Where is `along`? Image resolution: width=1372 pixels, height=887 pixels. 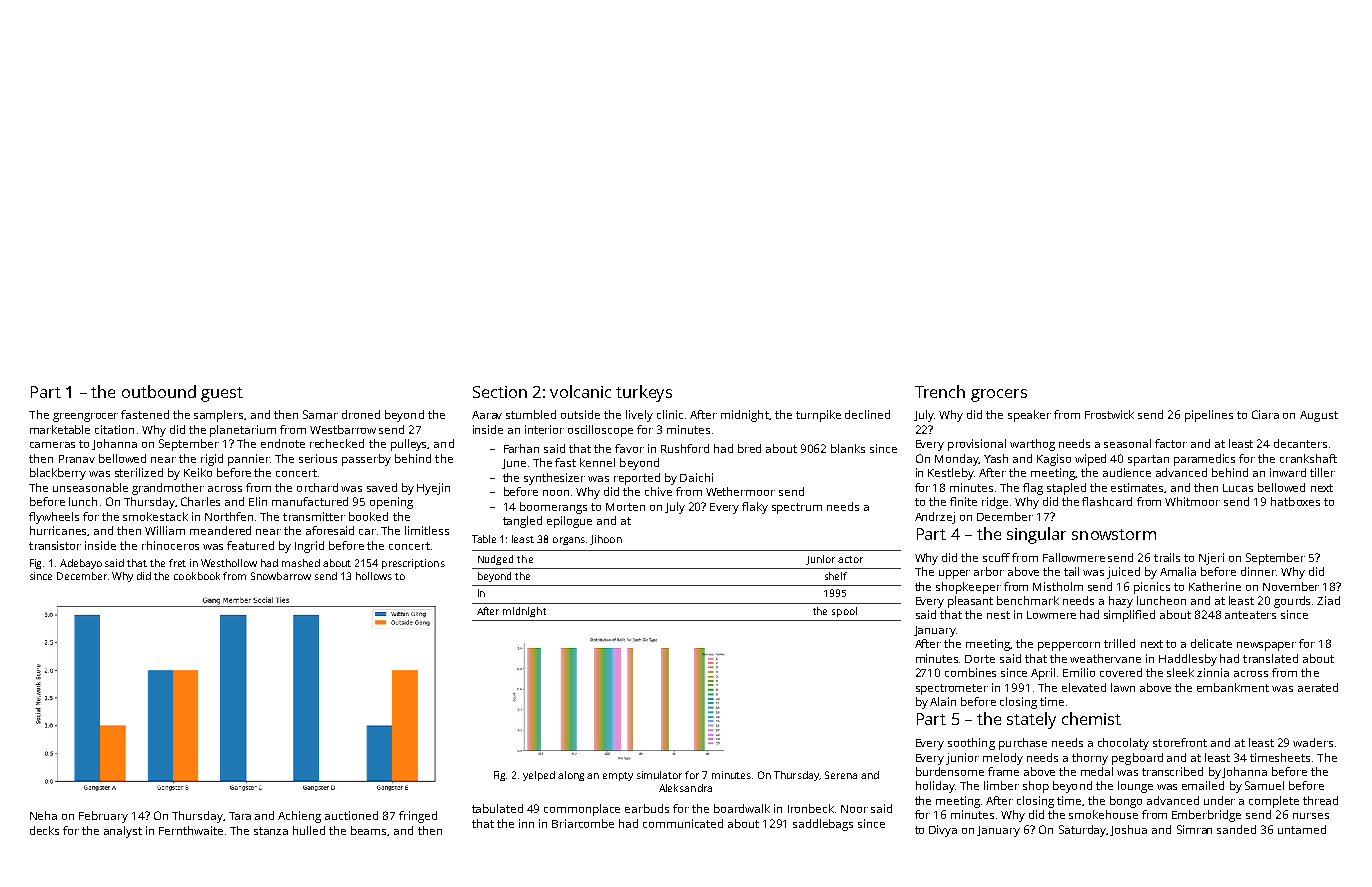
along is located at coordinates (571, 776).
